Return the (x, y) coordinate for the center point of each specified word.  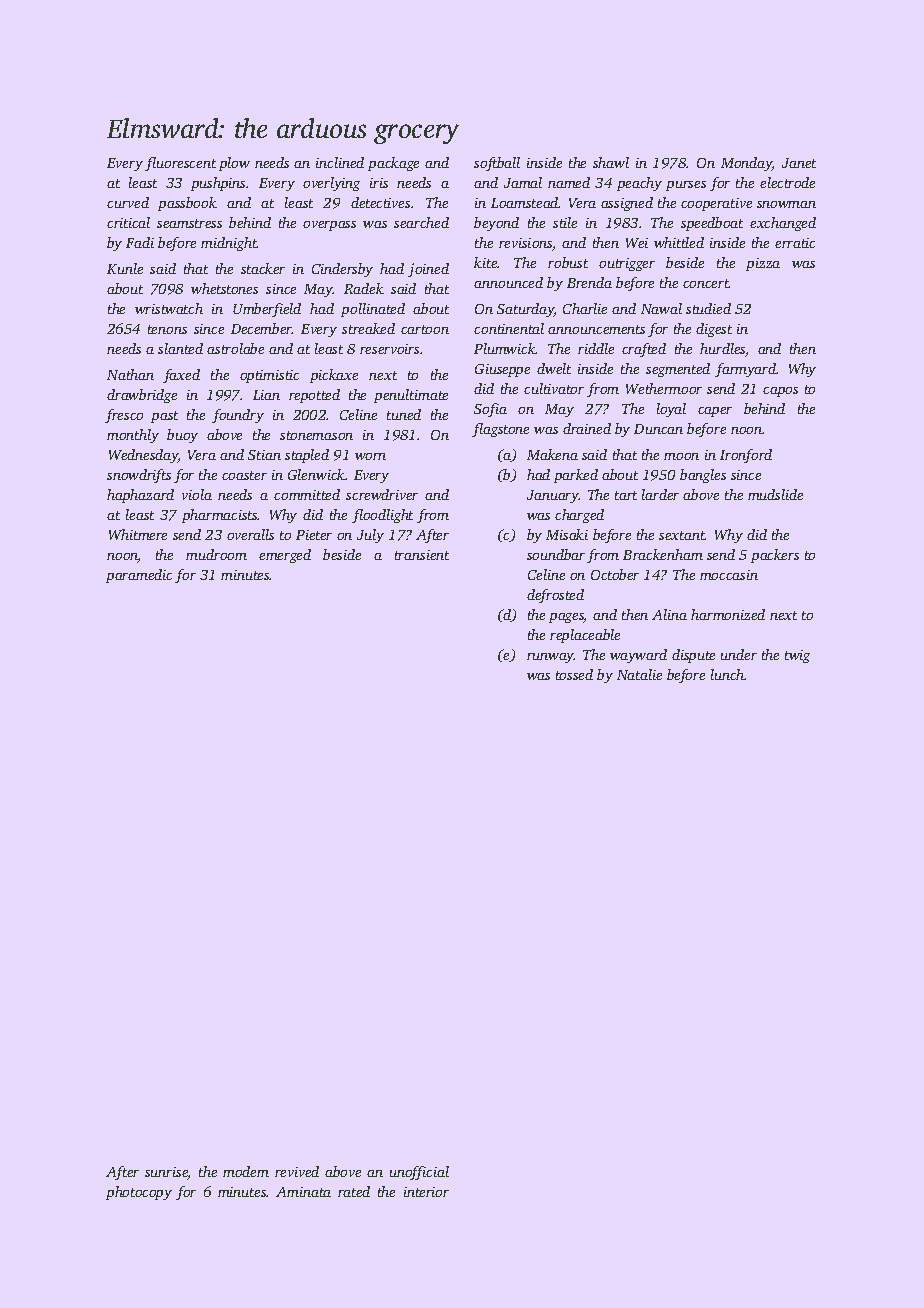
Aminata (303, 1192)
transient (422, 555)
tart (626, 495)
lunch (728, 674)
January (553, 496)
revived (297, 1171)
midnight (229, 244)
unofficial (419, 1173)
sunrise (166, 1173)
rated (354, 1191)
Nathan (130, 374)
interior (426, 1192)
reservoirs (389, 349)
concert (706, 283)
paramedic (139, 576)
